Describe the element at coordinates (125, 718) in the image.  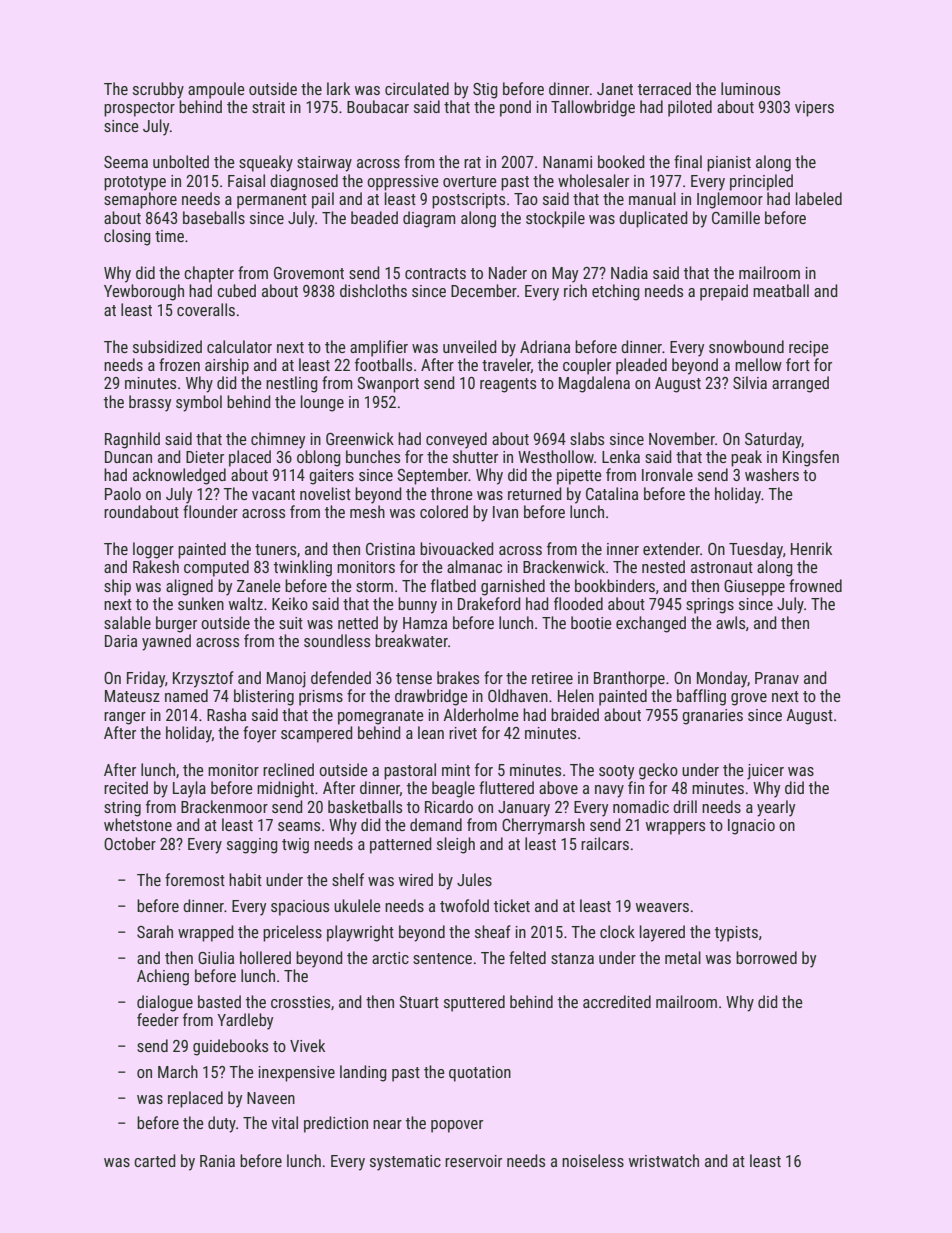
I see `ranger` at that location.
